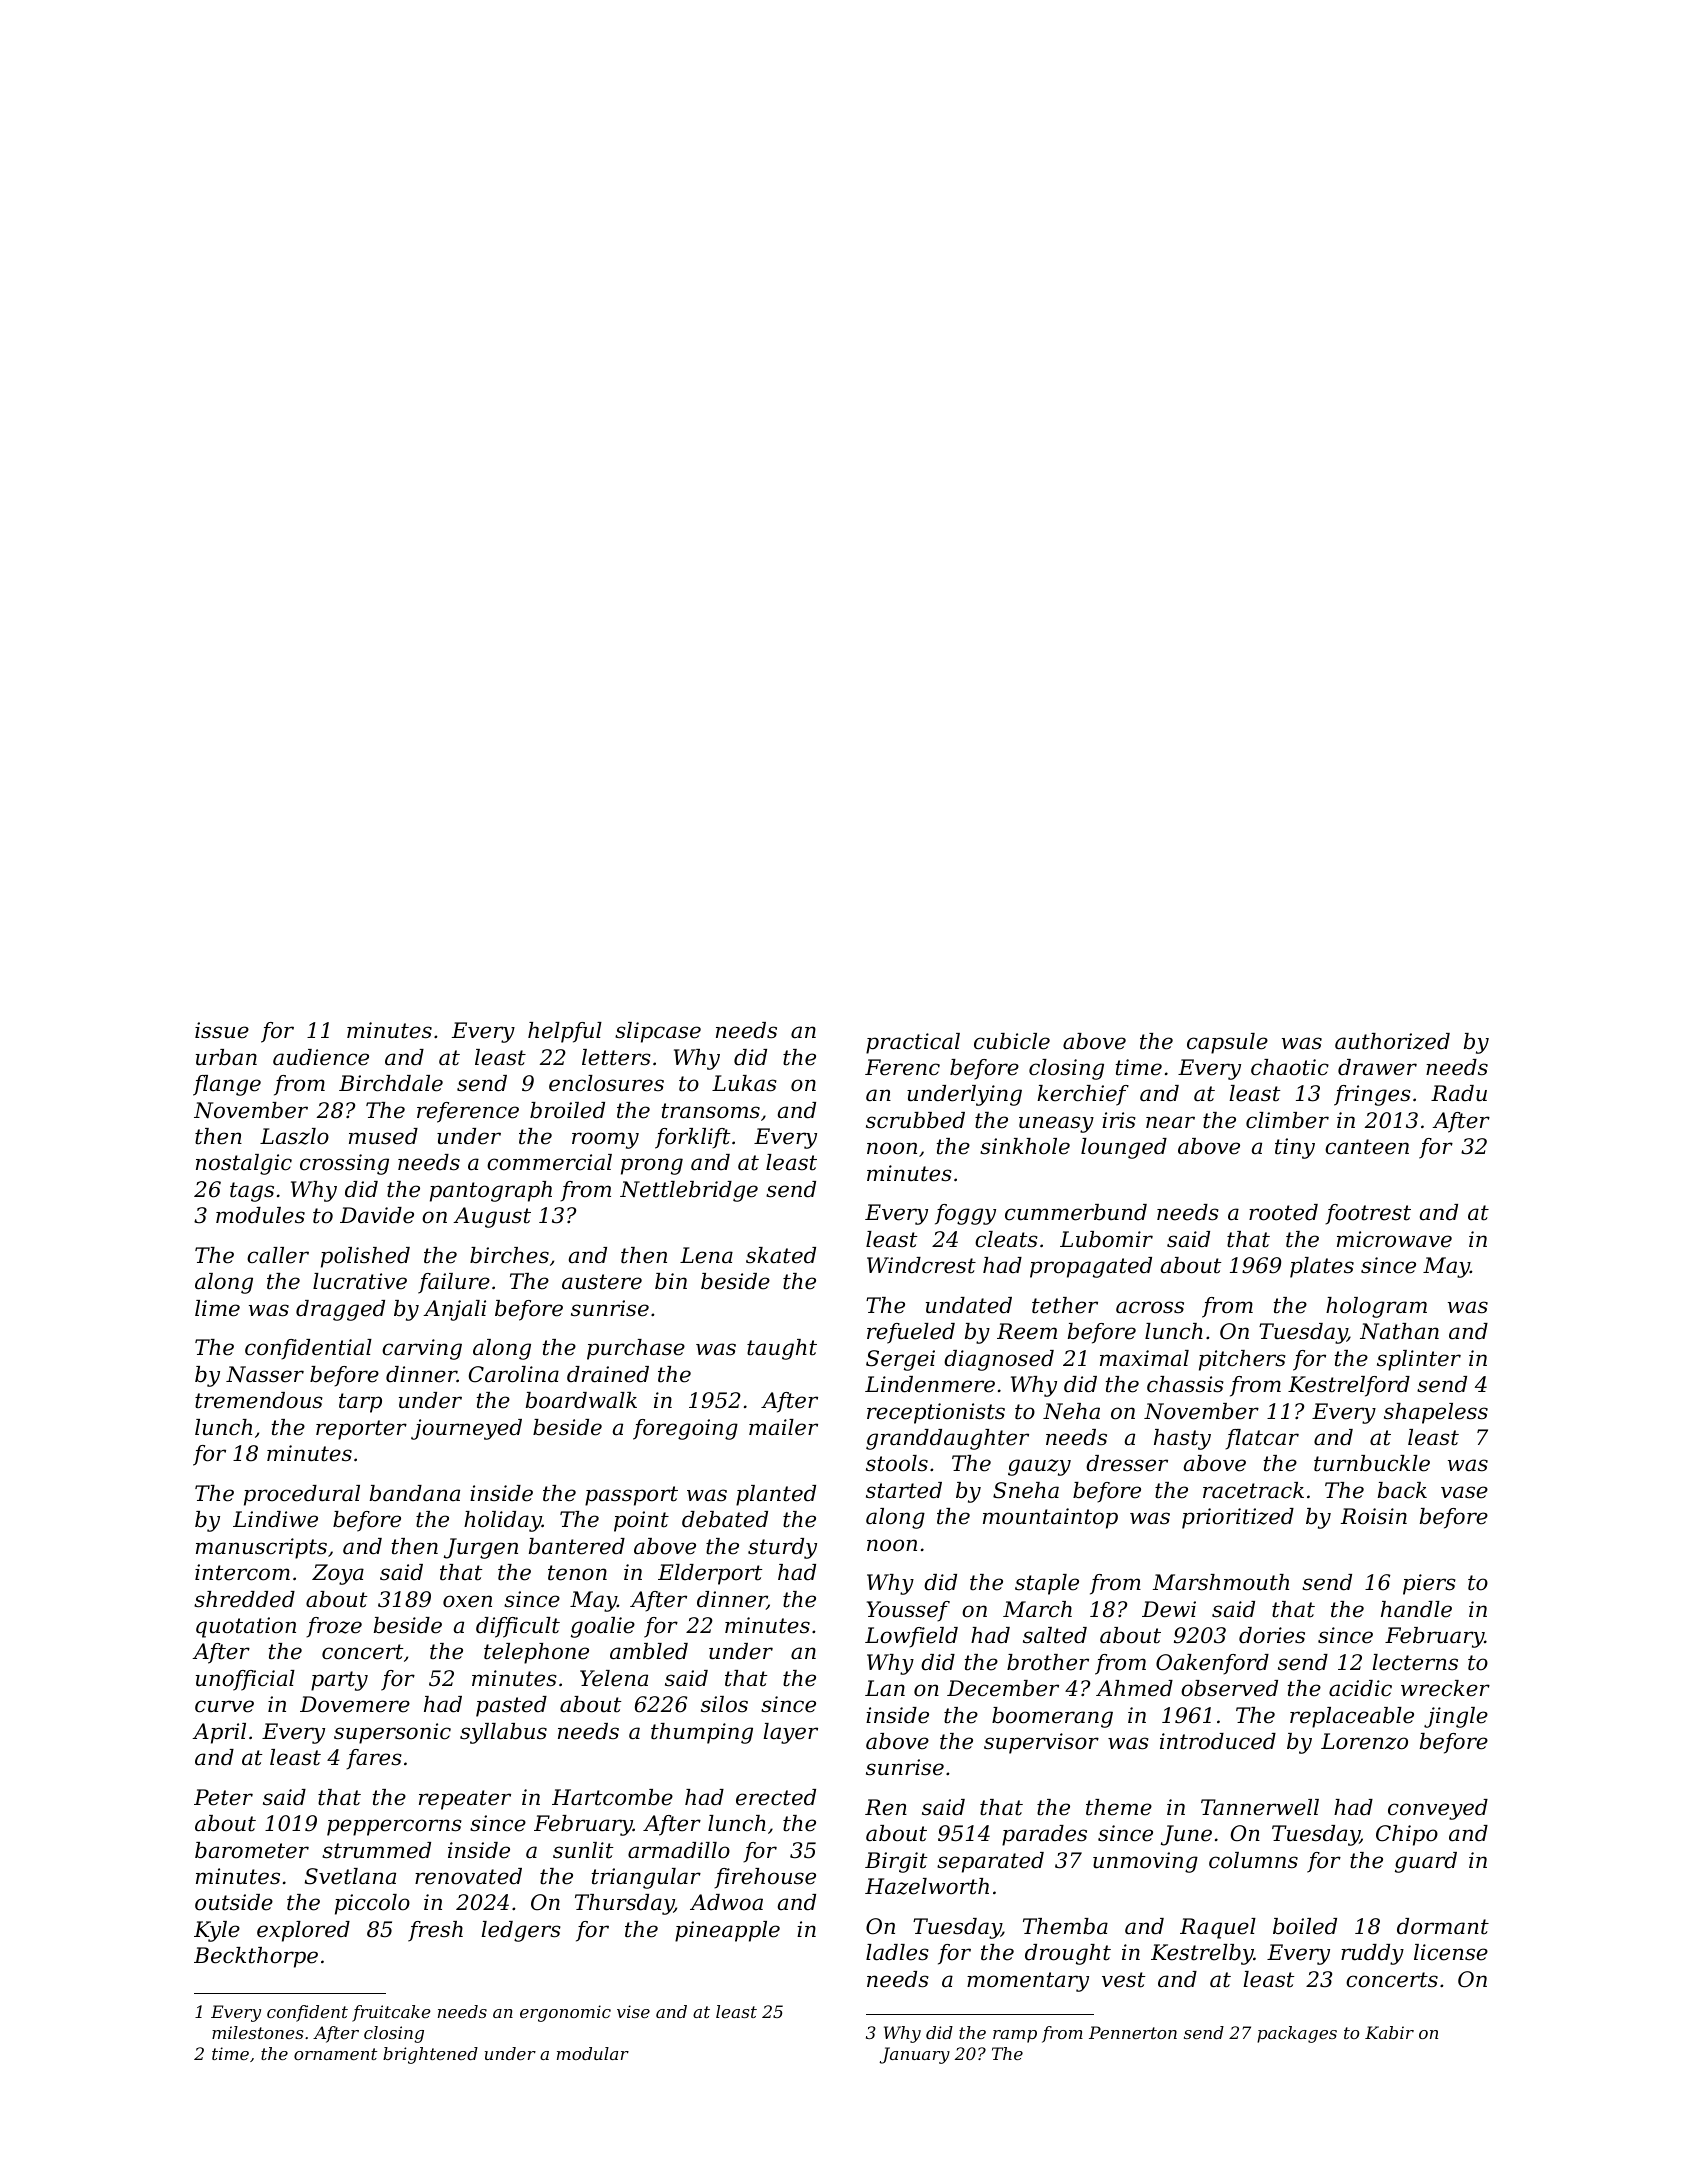  What do you see at coordinates (1227, 1043) in the document?
I see `capsule` at bounding box center [1227, 1043].
